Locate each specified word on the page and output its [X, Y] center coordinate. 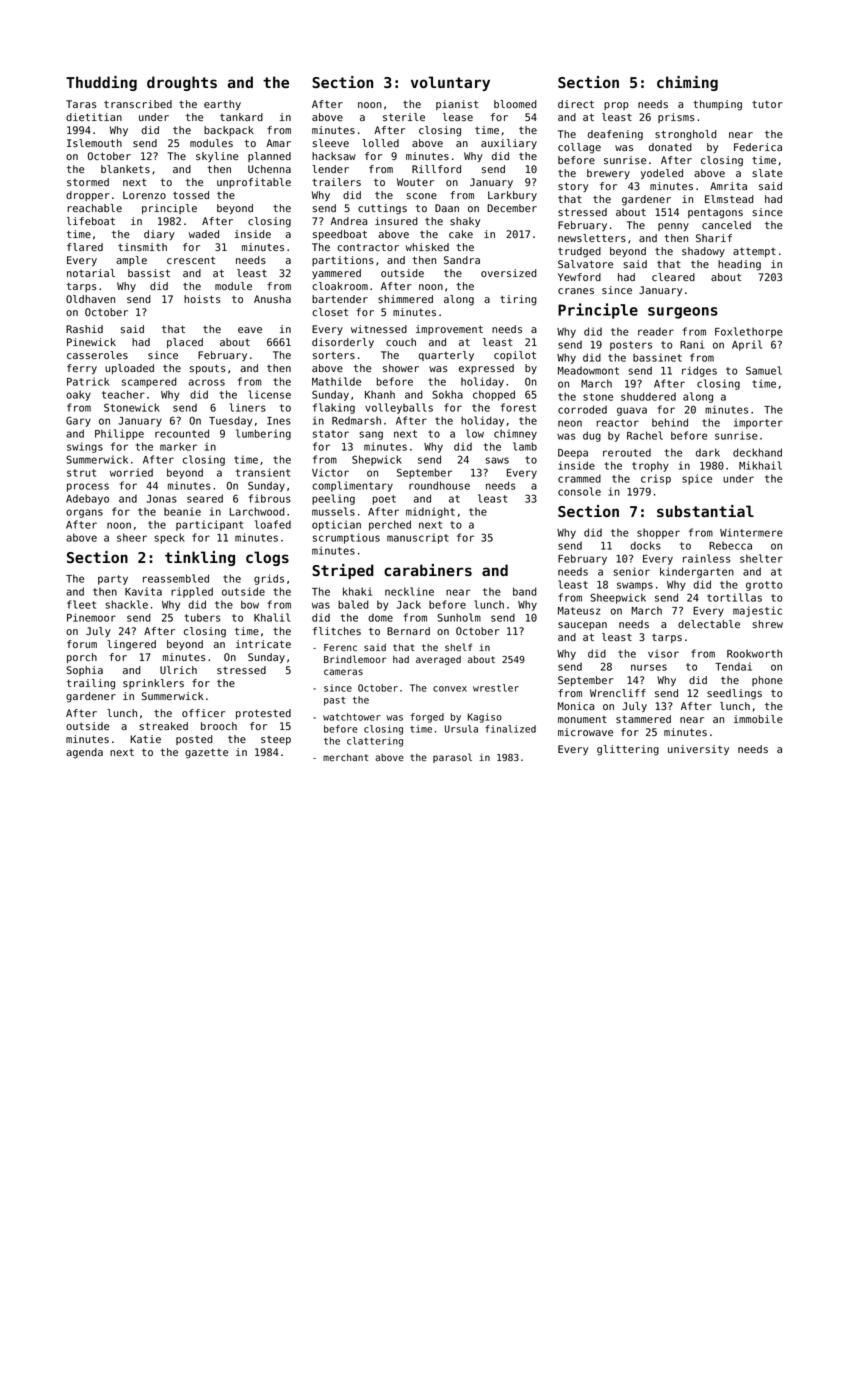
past [334, 701]
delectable [709, 624]
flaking [334, 408]
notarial [91, 273]
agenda [84, 753]
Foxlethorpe [749, 332]
